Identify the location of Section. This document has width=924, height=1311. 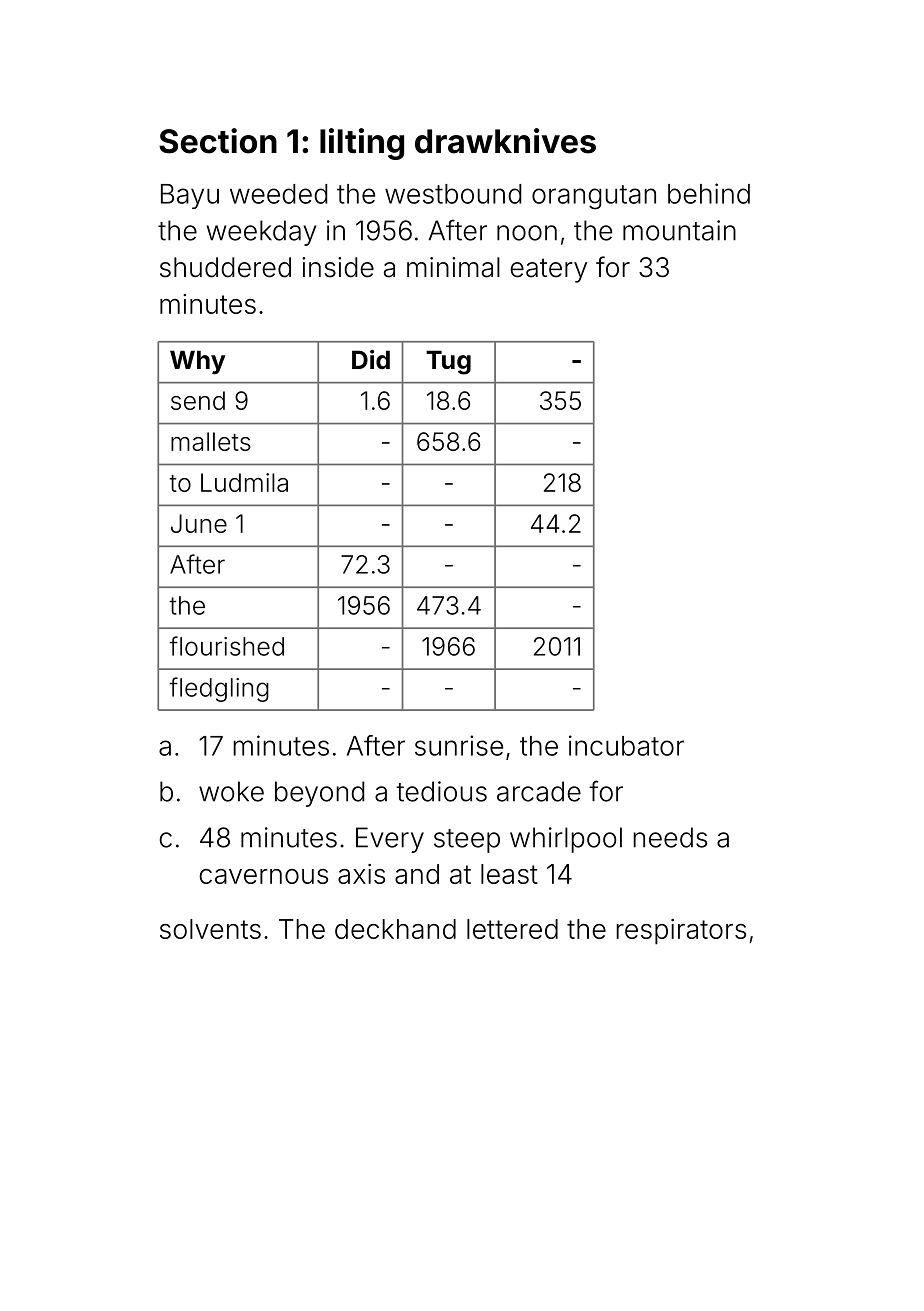
(218, 141).
